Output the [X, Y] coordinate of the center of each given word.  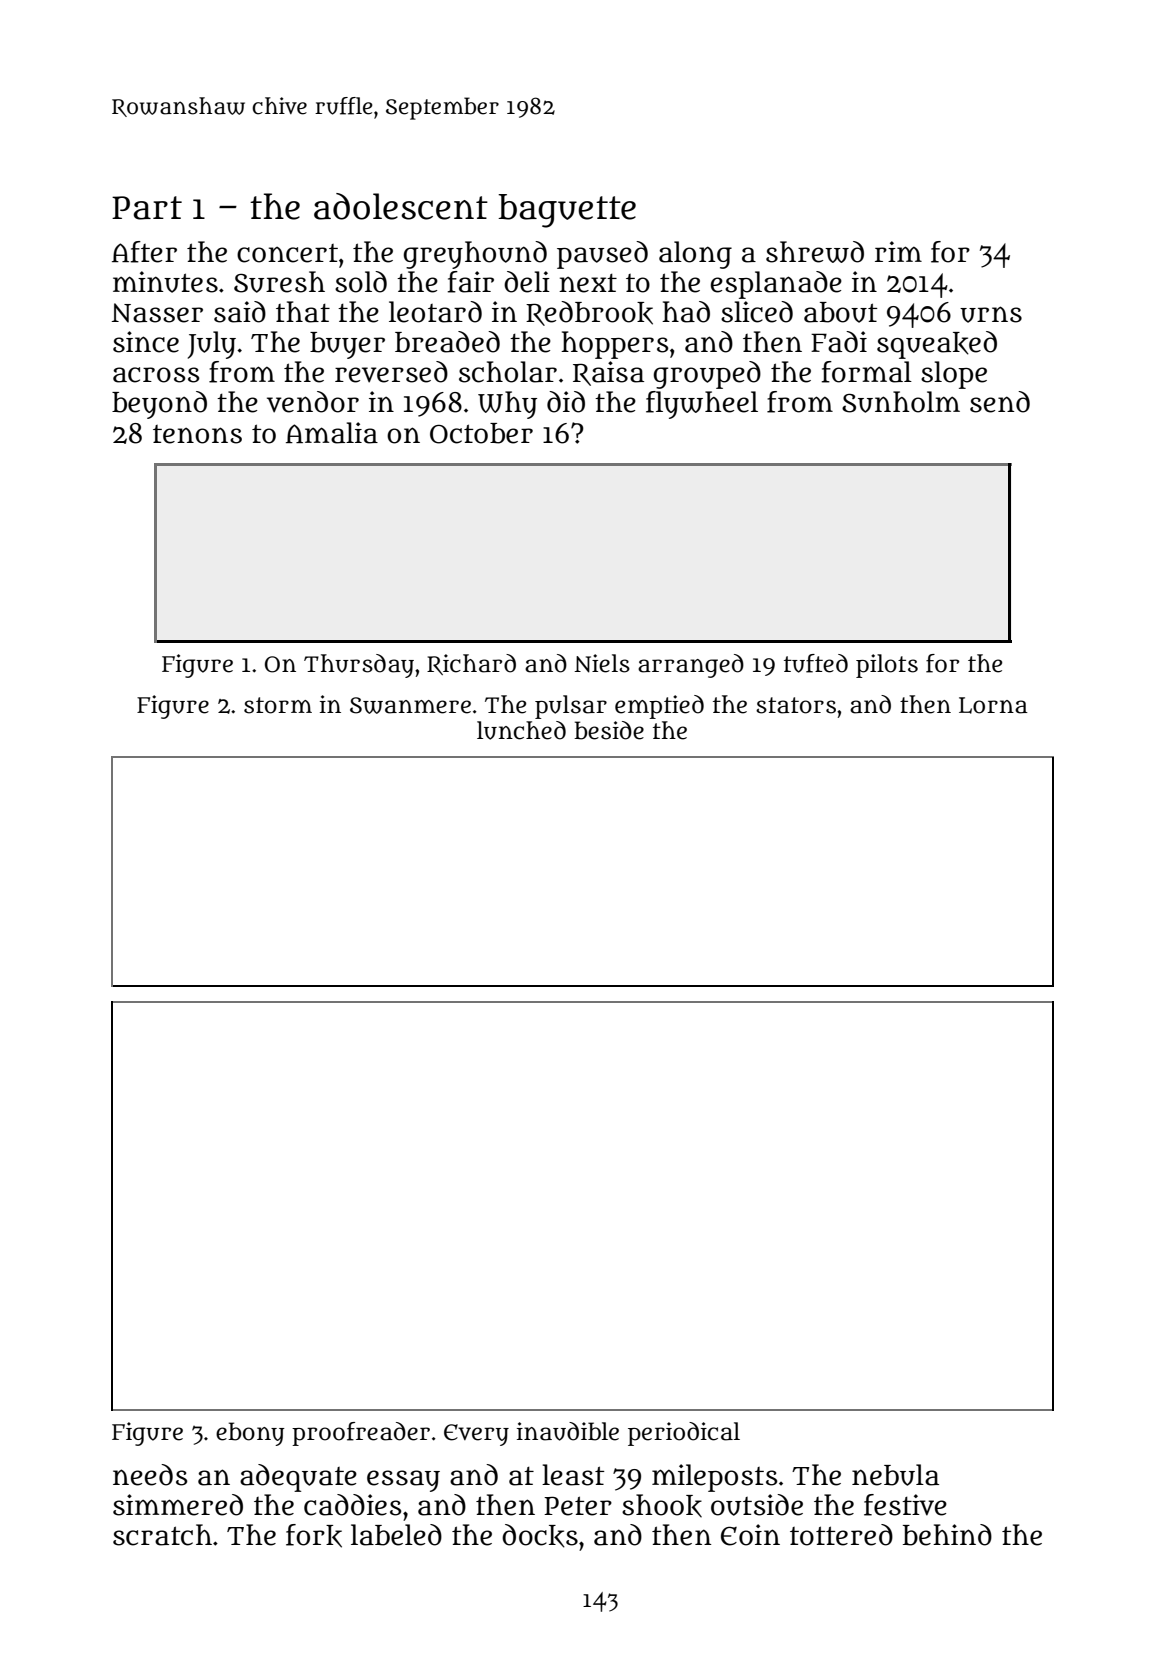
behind [947, 1535]
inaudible [568, 1431]
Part [147, 208]
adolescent [401, 206]
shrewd [815, 252]
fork [314, 1536]
